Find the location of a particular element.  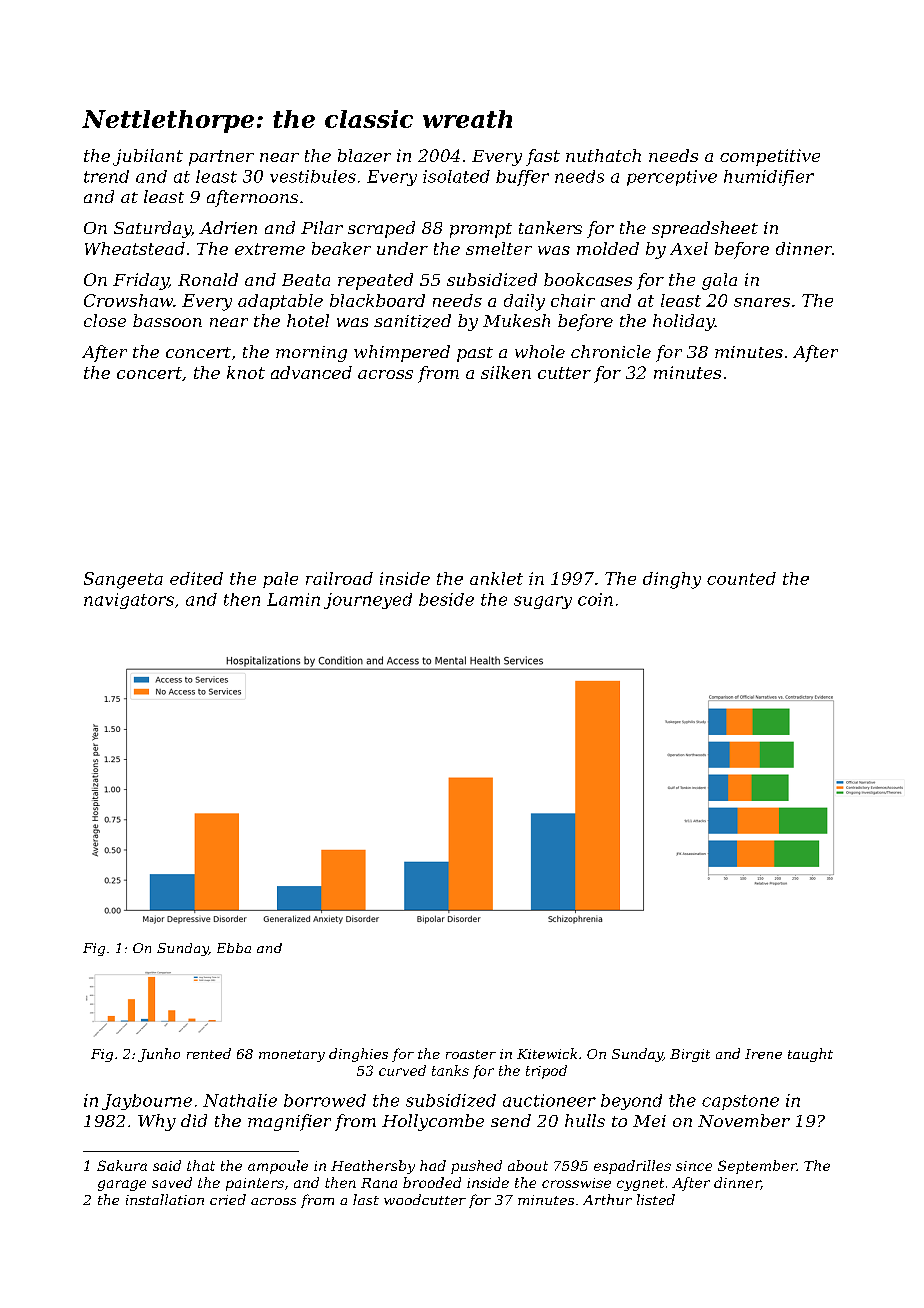

repeated is located at coordinates (375, 281).
